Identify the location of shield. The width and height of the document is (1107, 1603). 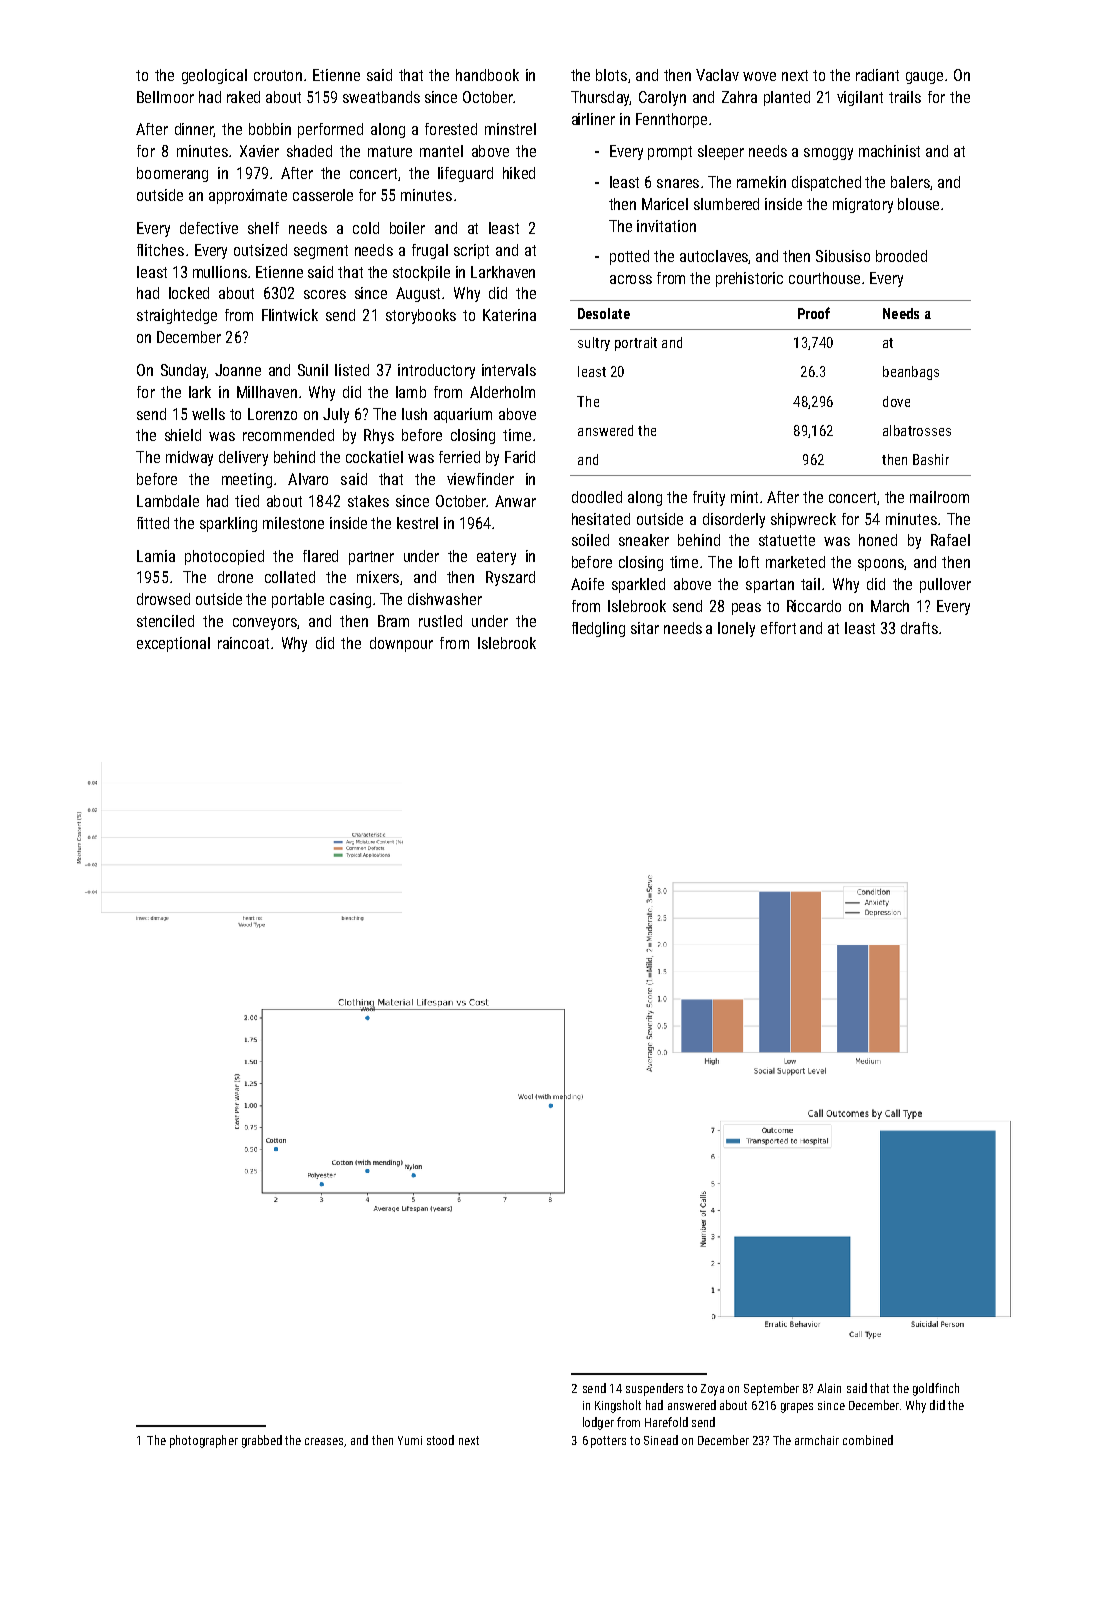
(183, 435).
